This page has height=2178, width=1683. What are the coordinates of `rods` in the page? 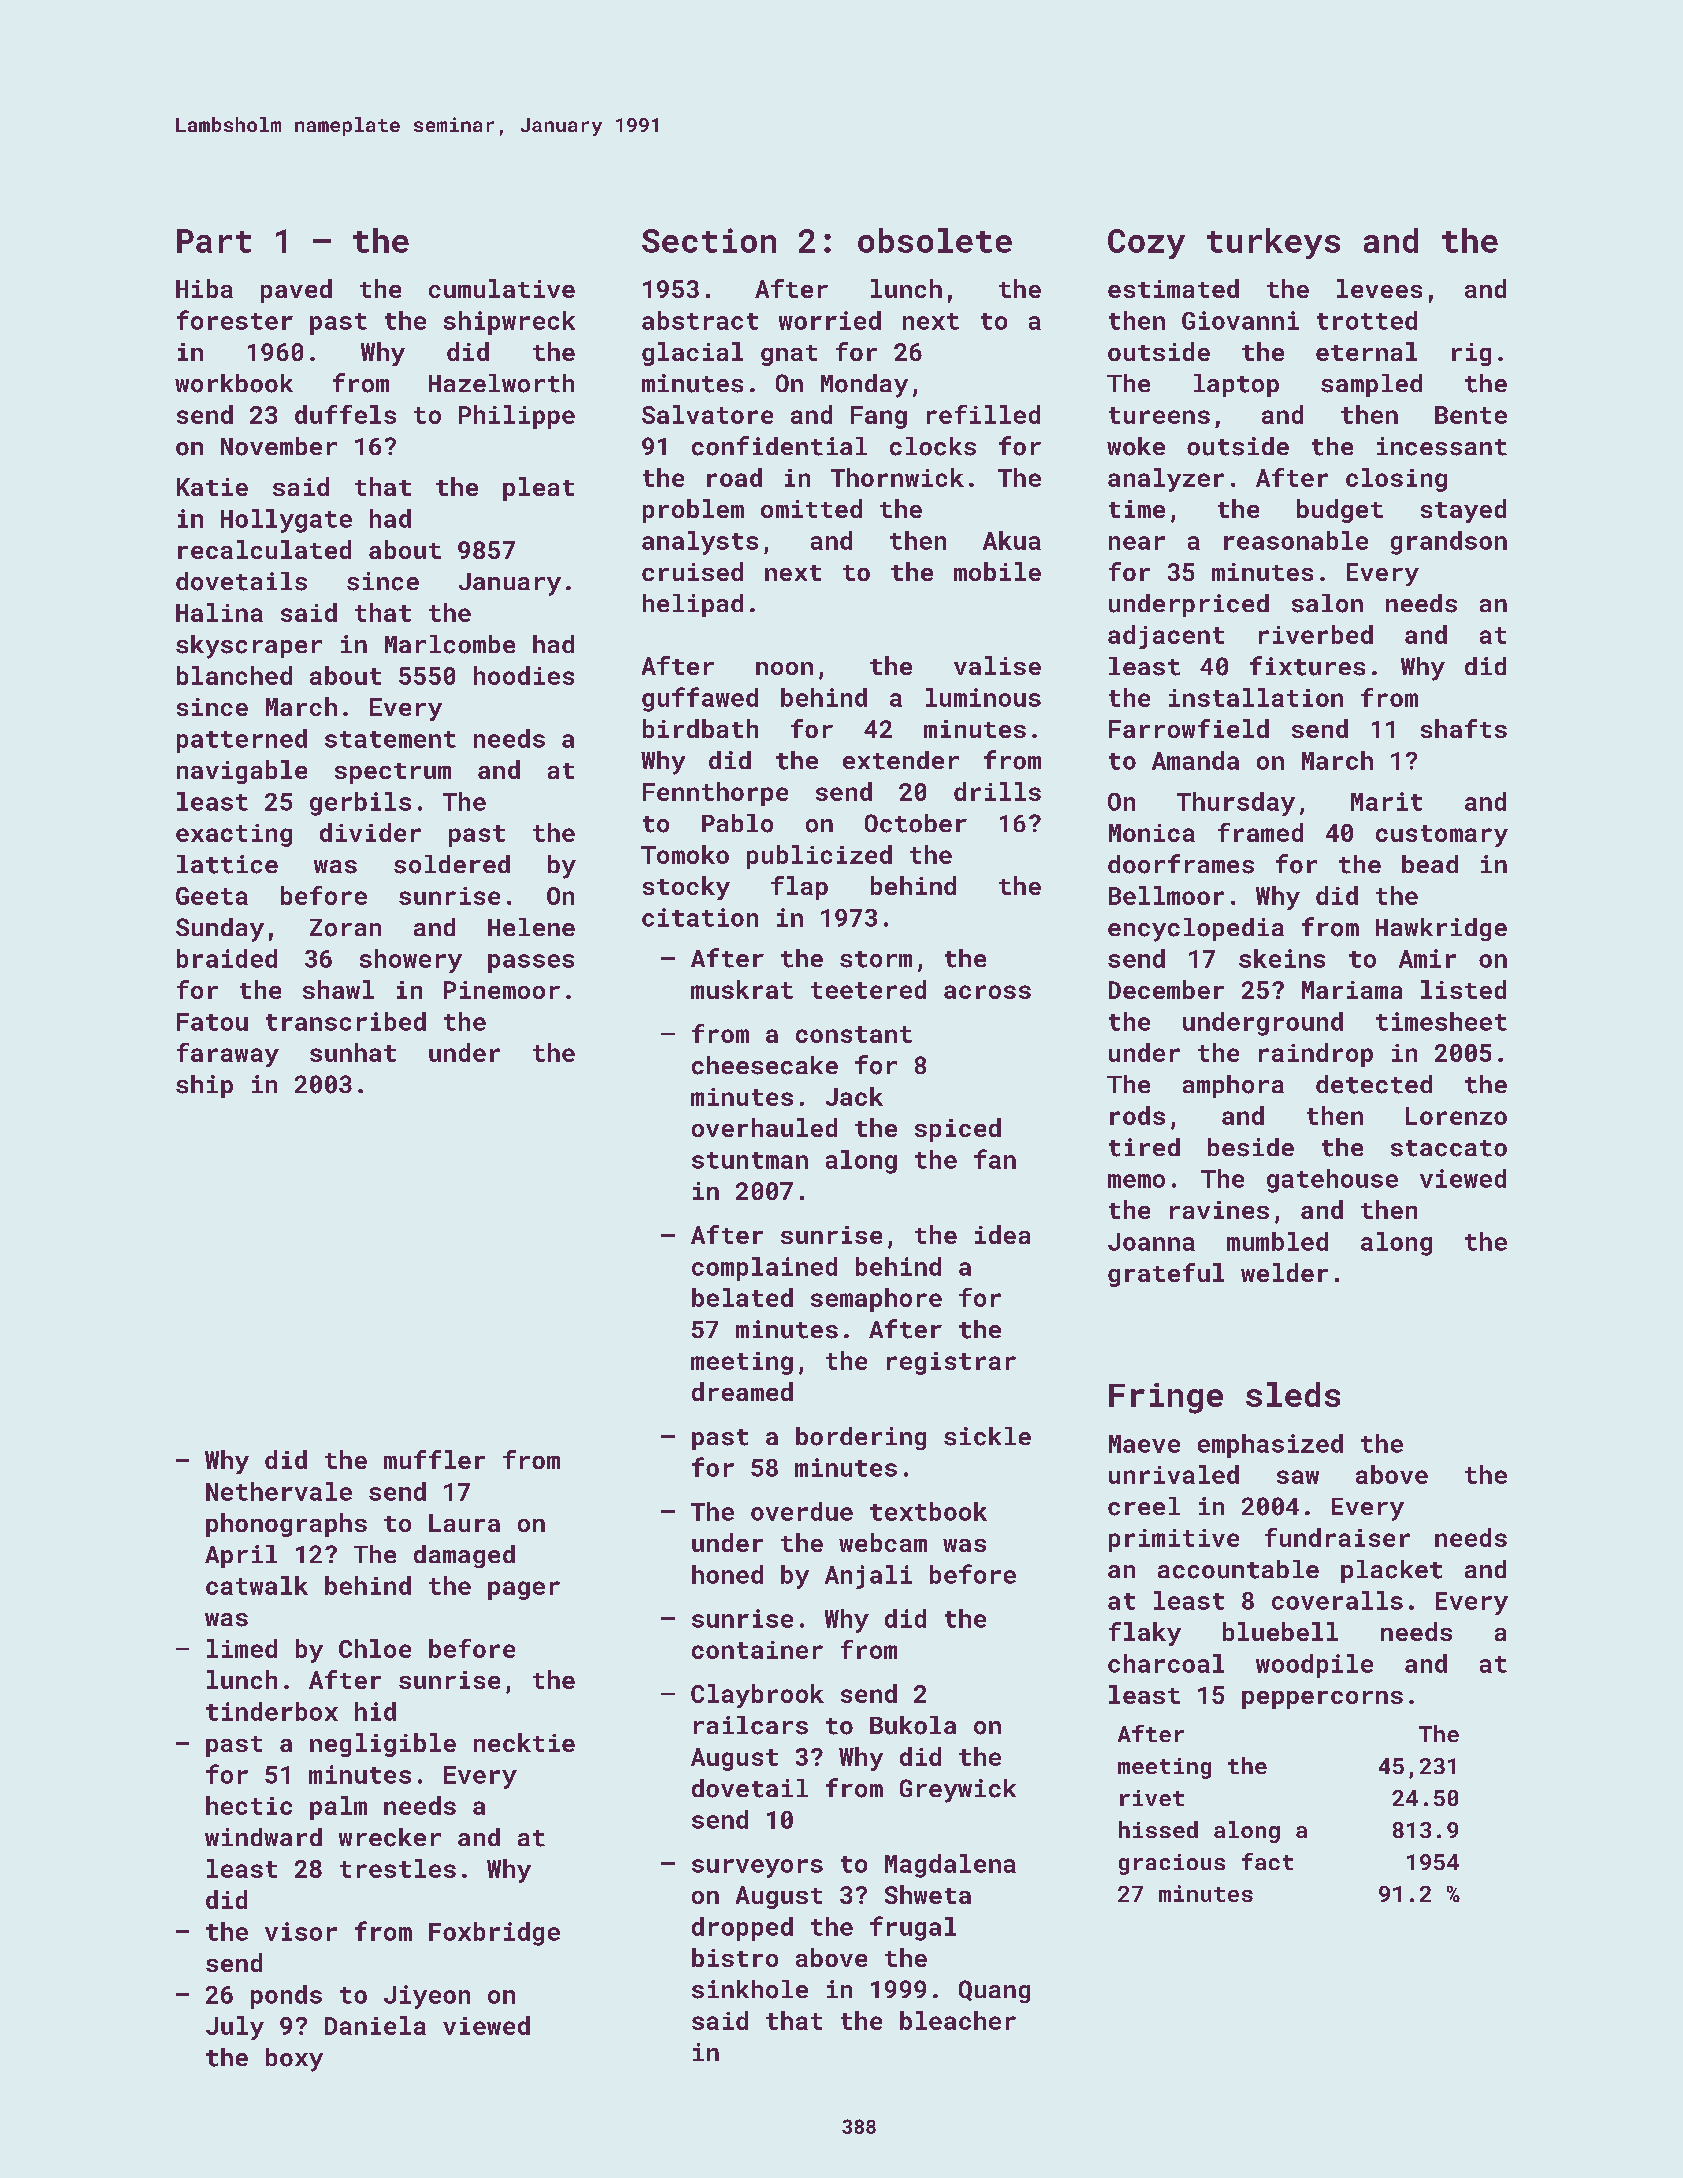 It's located at (1137, 1115).
